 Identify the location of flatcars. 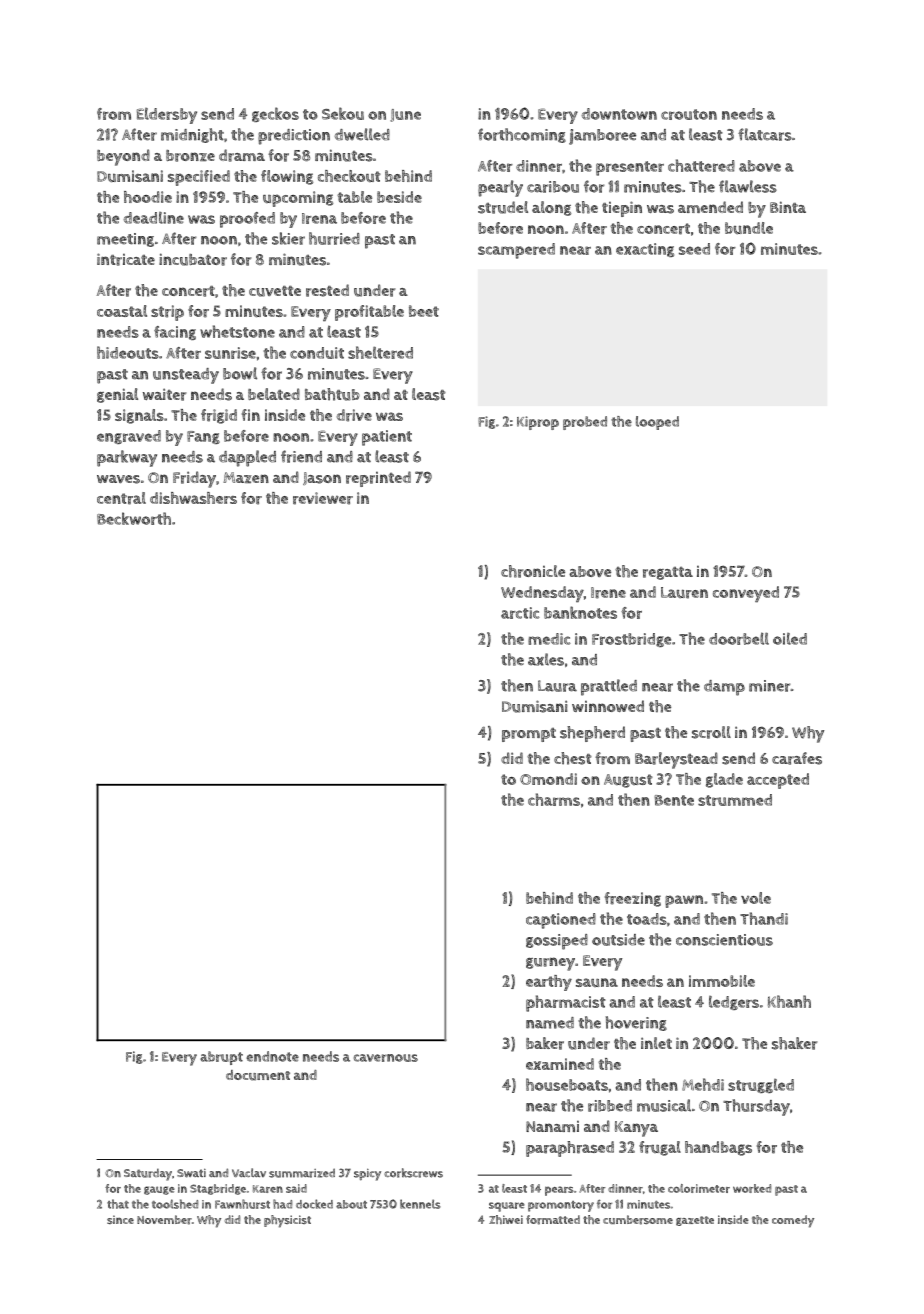
(765, 134).
